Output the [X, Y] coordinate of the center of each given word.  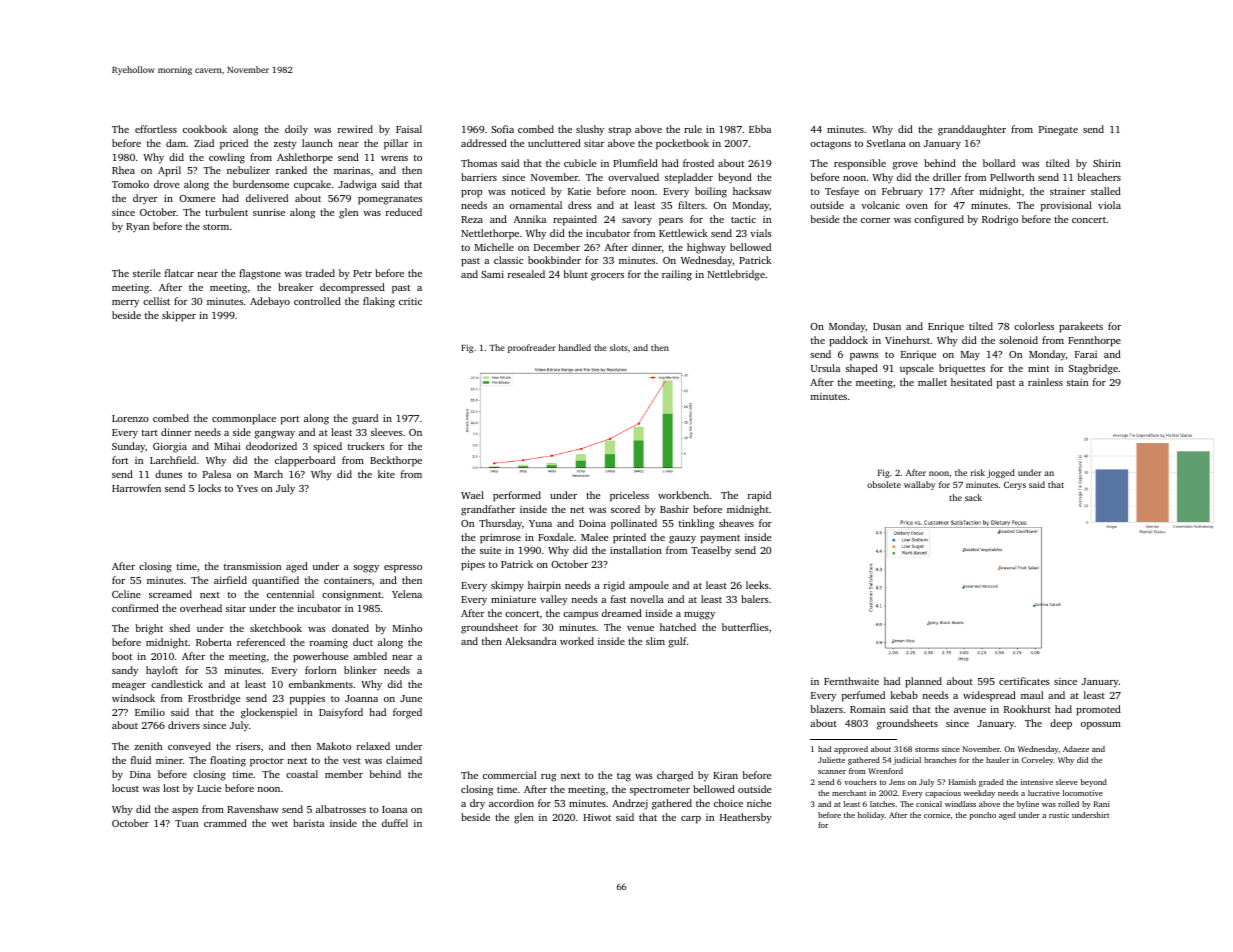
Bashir [674, 509]
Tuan [186, 823]
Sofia [502, 129]
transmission [252, 566]
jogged [1001, 473]
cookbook [205, 129]
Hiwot [597, 817]
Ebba [760, 129]
